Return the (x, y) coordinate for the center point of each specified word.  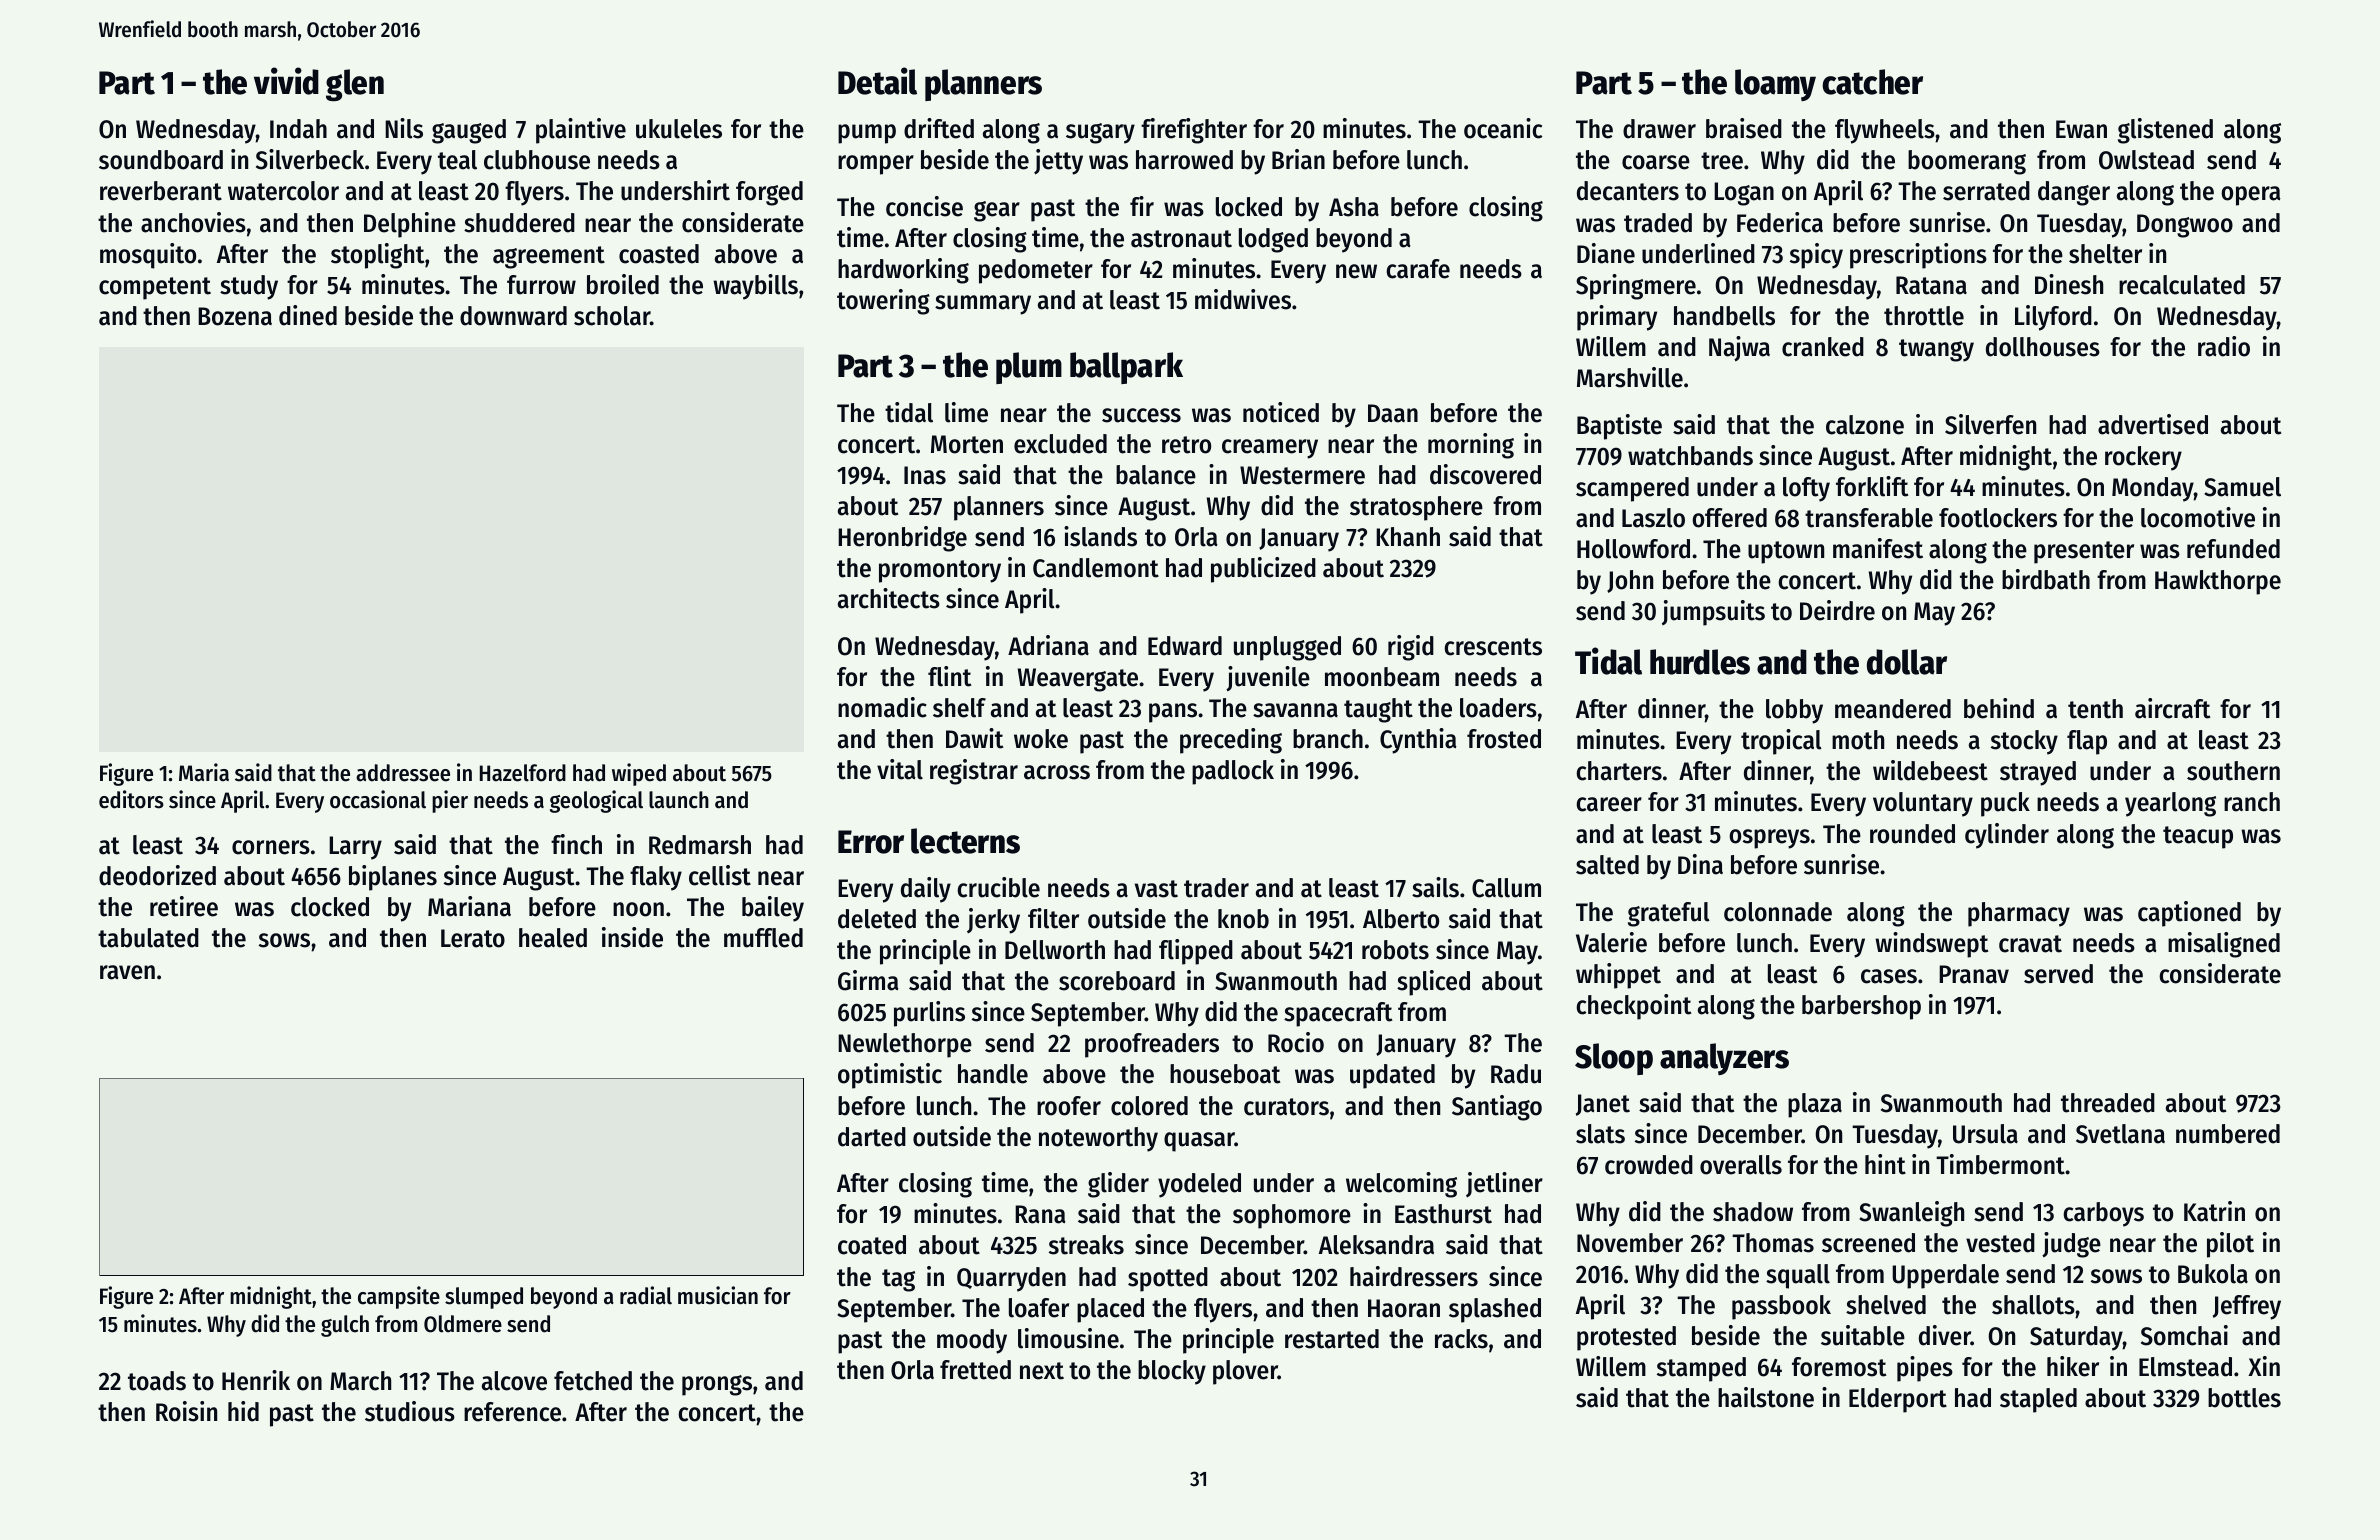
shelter (2105, 254)
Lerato (473, 938)
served (2058, 974)
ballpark (1126, 368)
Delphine (410, 225)
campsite (399, 1297)
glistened (2165, 131)
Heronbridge (902, 539)
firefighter (1194, 131)
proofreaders (1152, 1045)
